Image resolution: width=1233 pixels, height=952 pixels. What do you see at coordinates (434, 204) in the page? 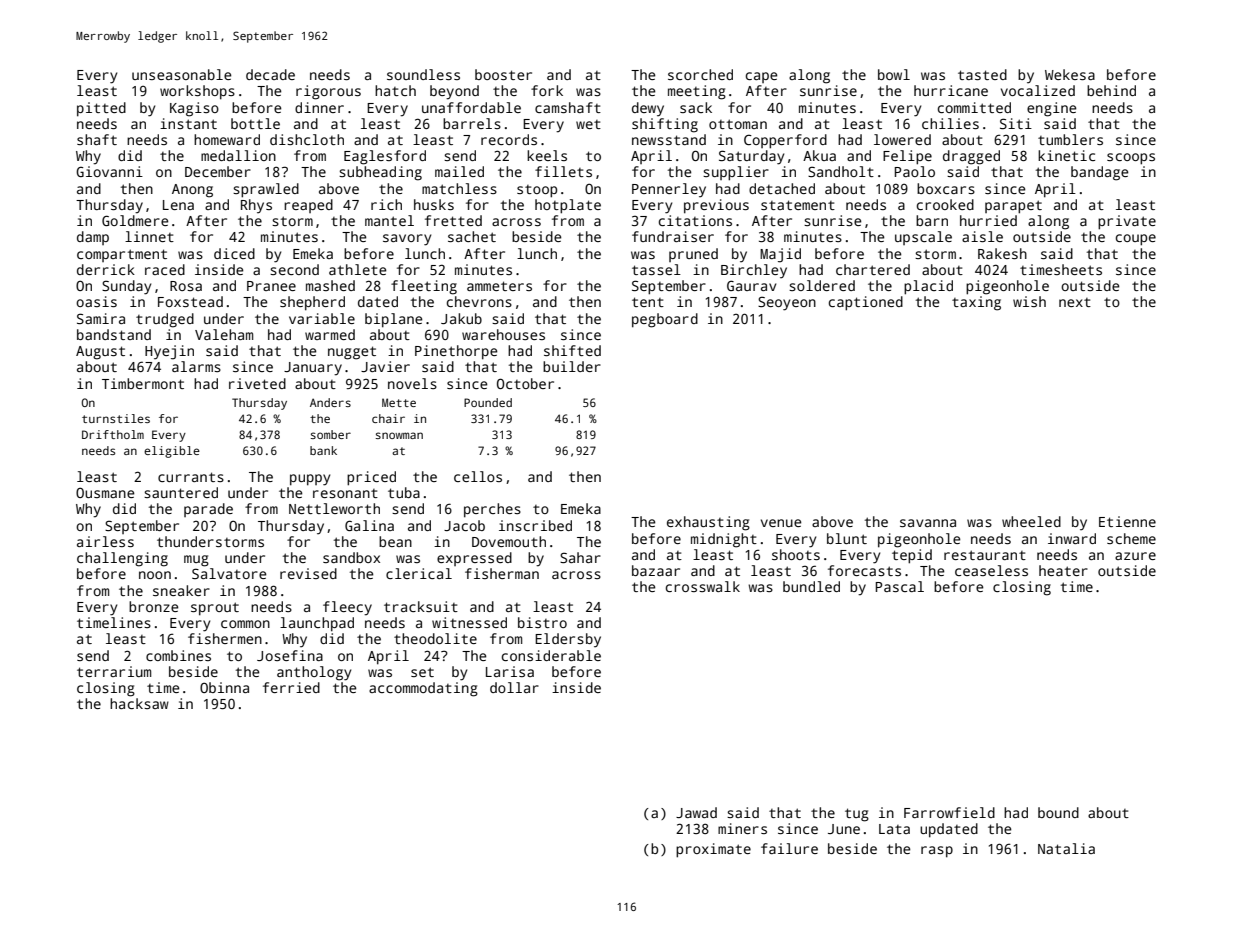
I see `husks` at bounding box center [434, 204].
